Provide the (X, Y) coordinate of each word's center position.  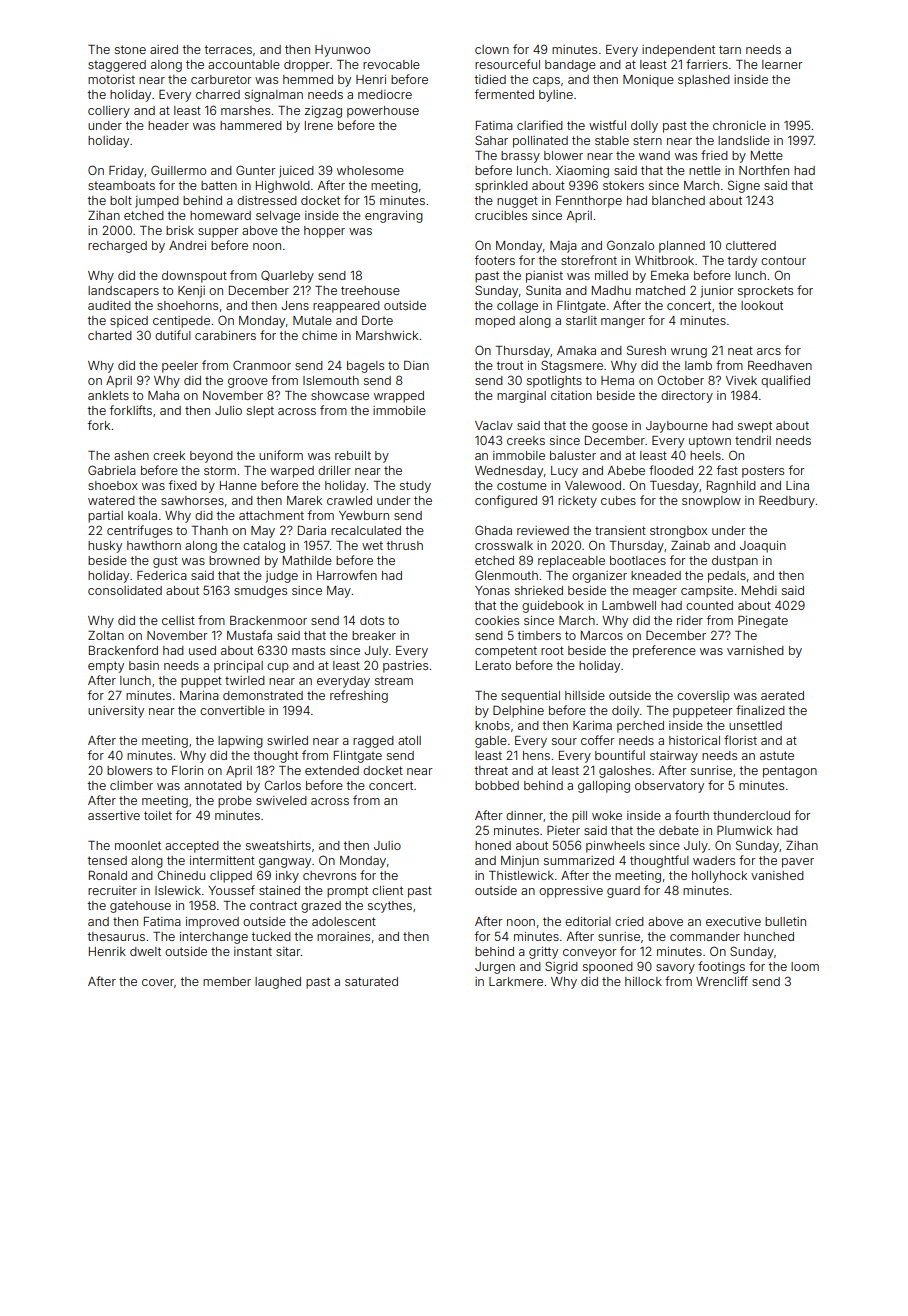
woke (607, 815)
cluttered (751, 245)
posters (763, 472)
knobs (492, 725)
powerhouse (383, 112)
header (168, 125)
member (227, 981)
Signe (744, 186)
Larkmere (516, 981)
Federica (162, 575)
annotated (213, 785)
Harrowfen (347, 575)
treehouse (370, 290)
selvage (278, 217)
